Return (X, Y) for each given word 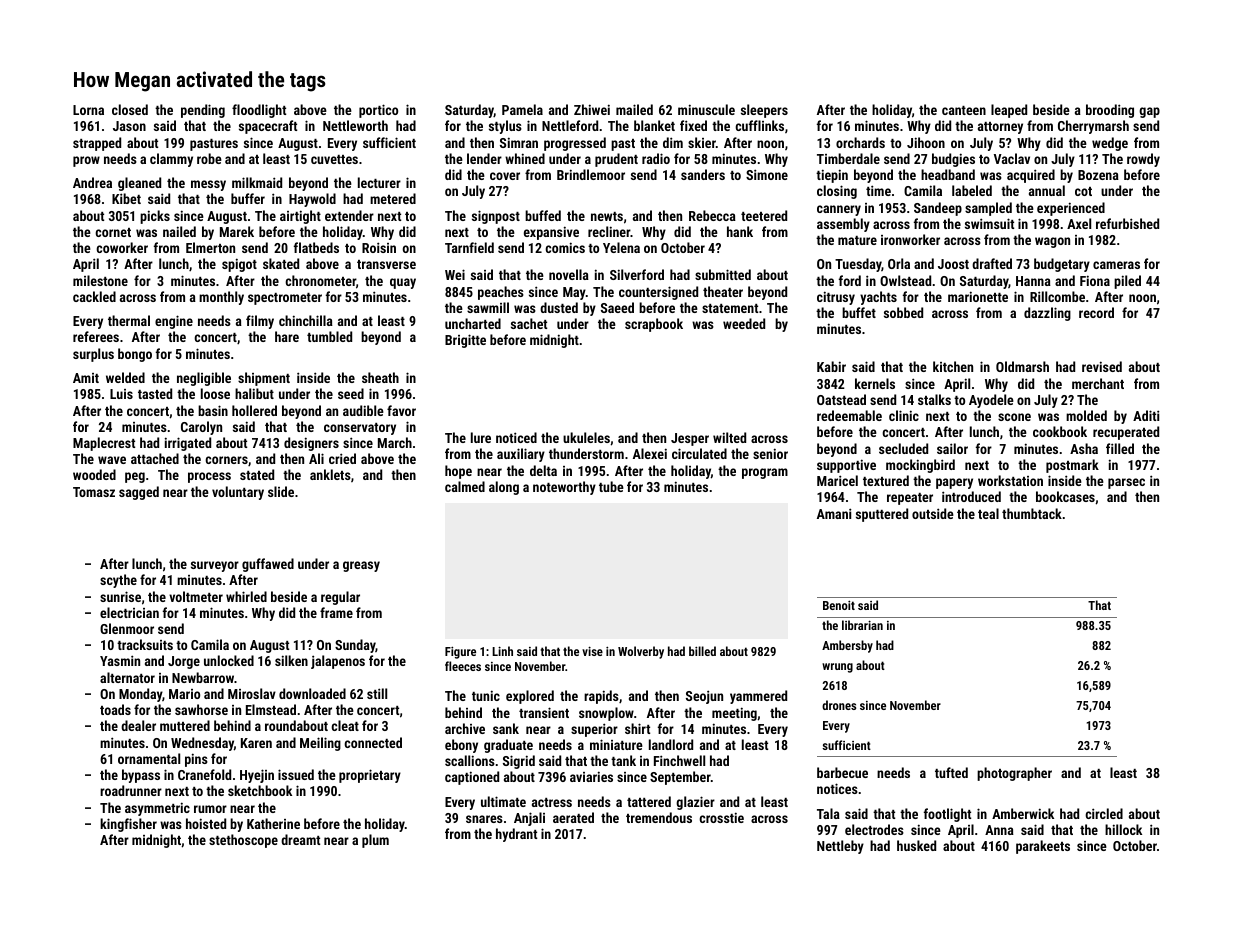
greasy (361, 566)
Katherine (273, 823)
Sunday (355, 646)
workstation (1010, 480)
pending (203, 111)
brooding (1110, 111)
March (395, 442)
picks (155, 217)
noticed (516, 437)
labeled (972, 190)
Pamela (522, 109)
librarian (862, 625)
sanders (703, 174)
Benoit (839, 605)
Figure (460, 653)
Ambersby (847, 646)
